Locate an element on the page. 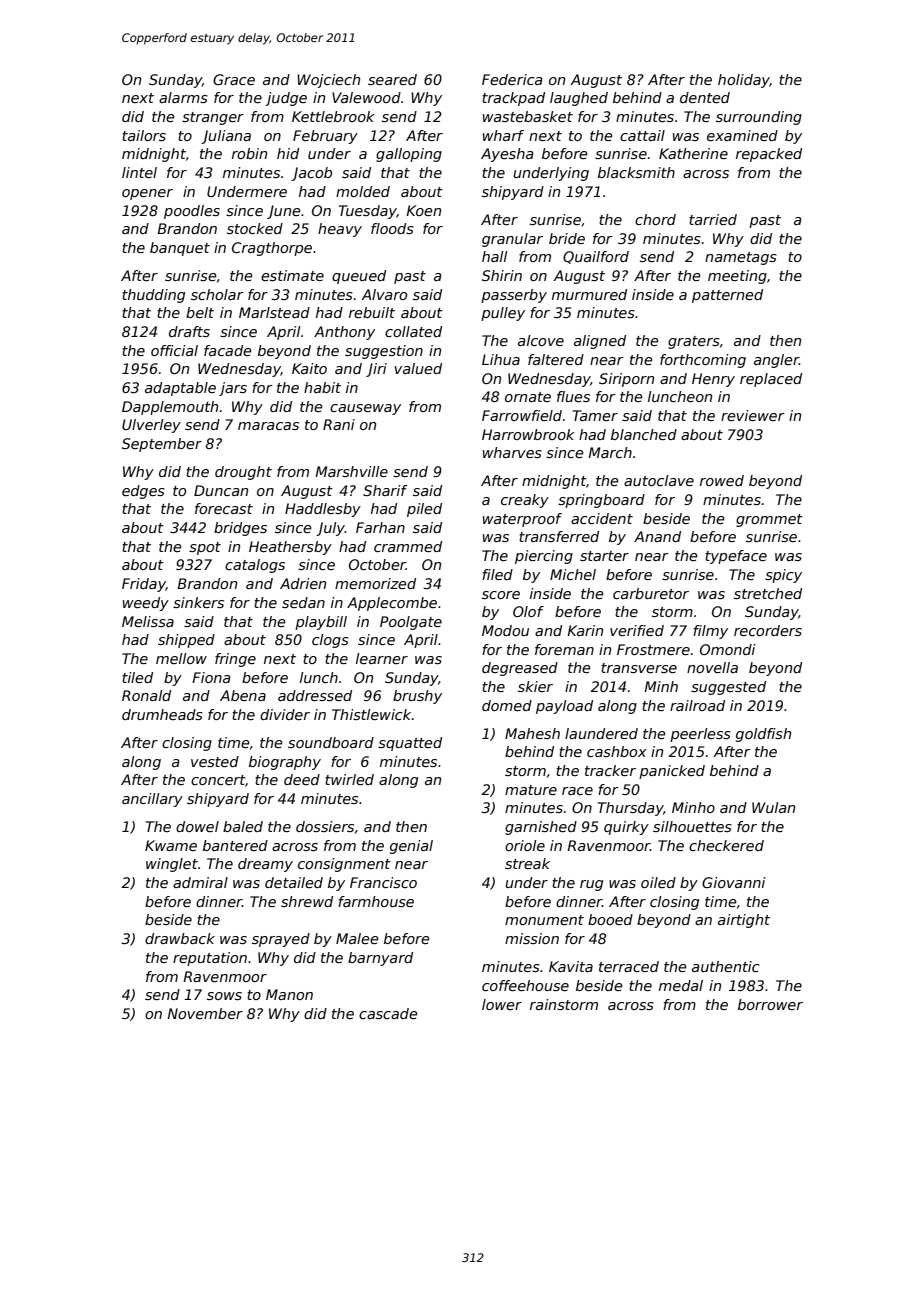 This document has width=924, height=1308. Wojciech is located at coordinates (328, 81).
